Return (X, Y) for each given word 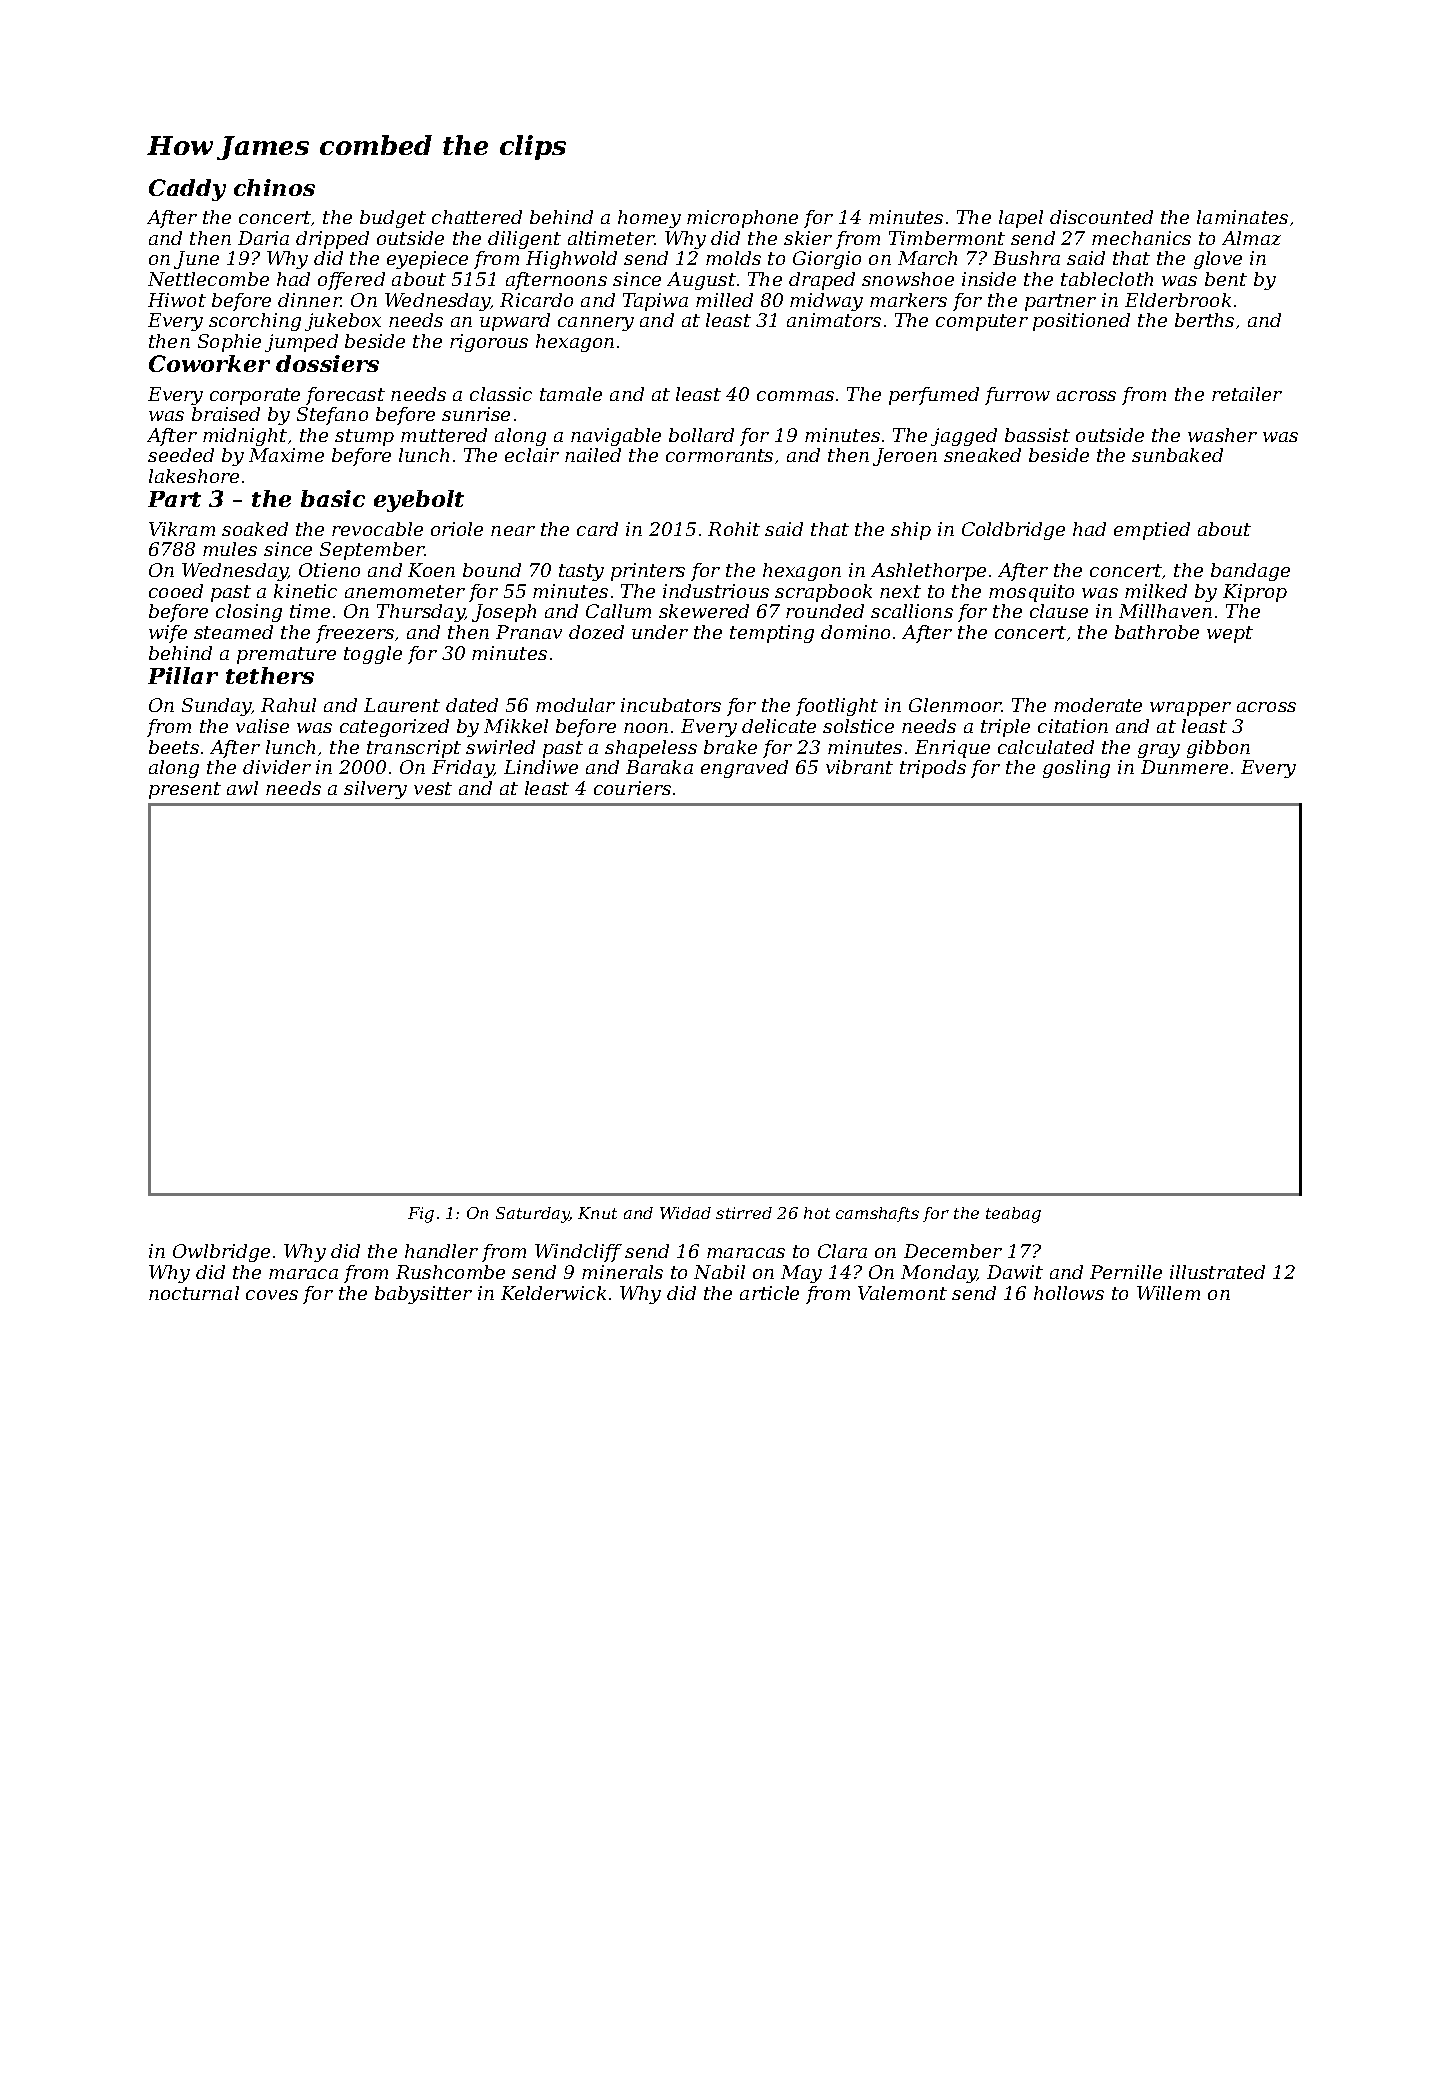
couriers (632, 788)
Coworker (209, 363)
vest (433, 788)
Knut (597, 1213)
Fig (421, 1215)
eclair (532, 455)
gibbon (1218, 749)
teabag (1013, 1215)
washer (1222, 435)
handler (441, 1251)
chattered (477, 217)
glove (1218, 260)
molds (733, 258)
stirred (744, 1213)
